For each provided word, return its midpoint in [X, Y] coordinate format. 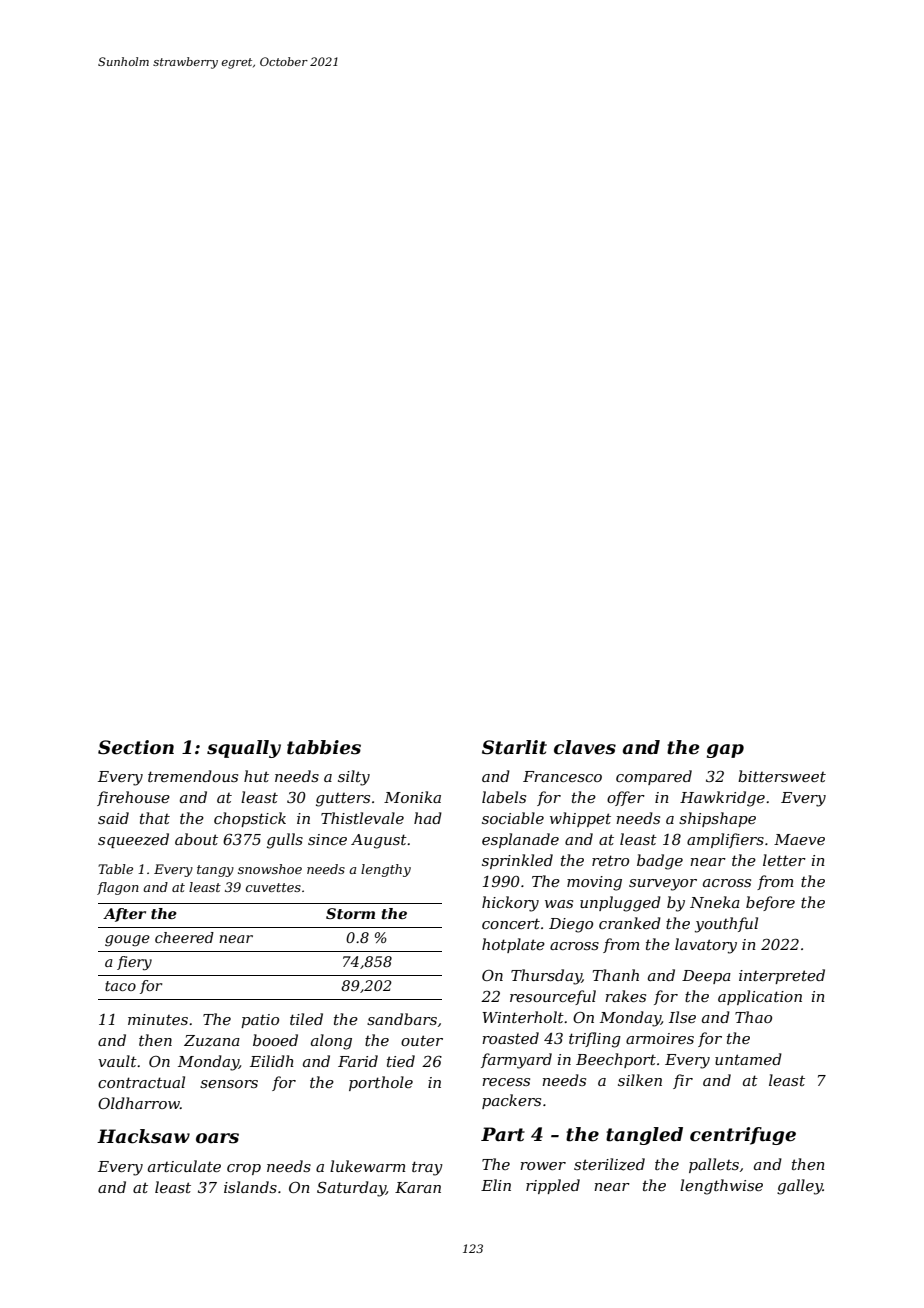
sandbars [402, 1019]
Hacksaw [143, 1136]
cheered [184, 937]
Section [136, 747]
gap [725, 751]
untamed [748, 1059]
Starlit [514, 747]
